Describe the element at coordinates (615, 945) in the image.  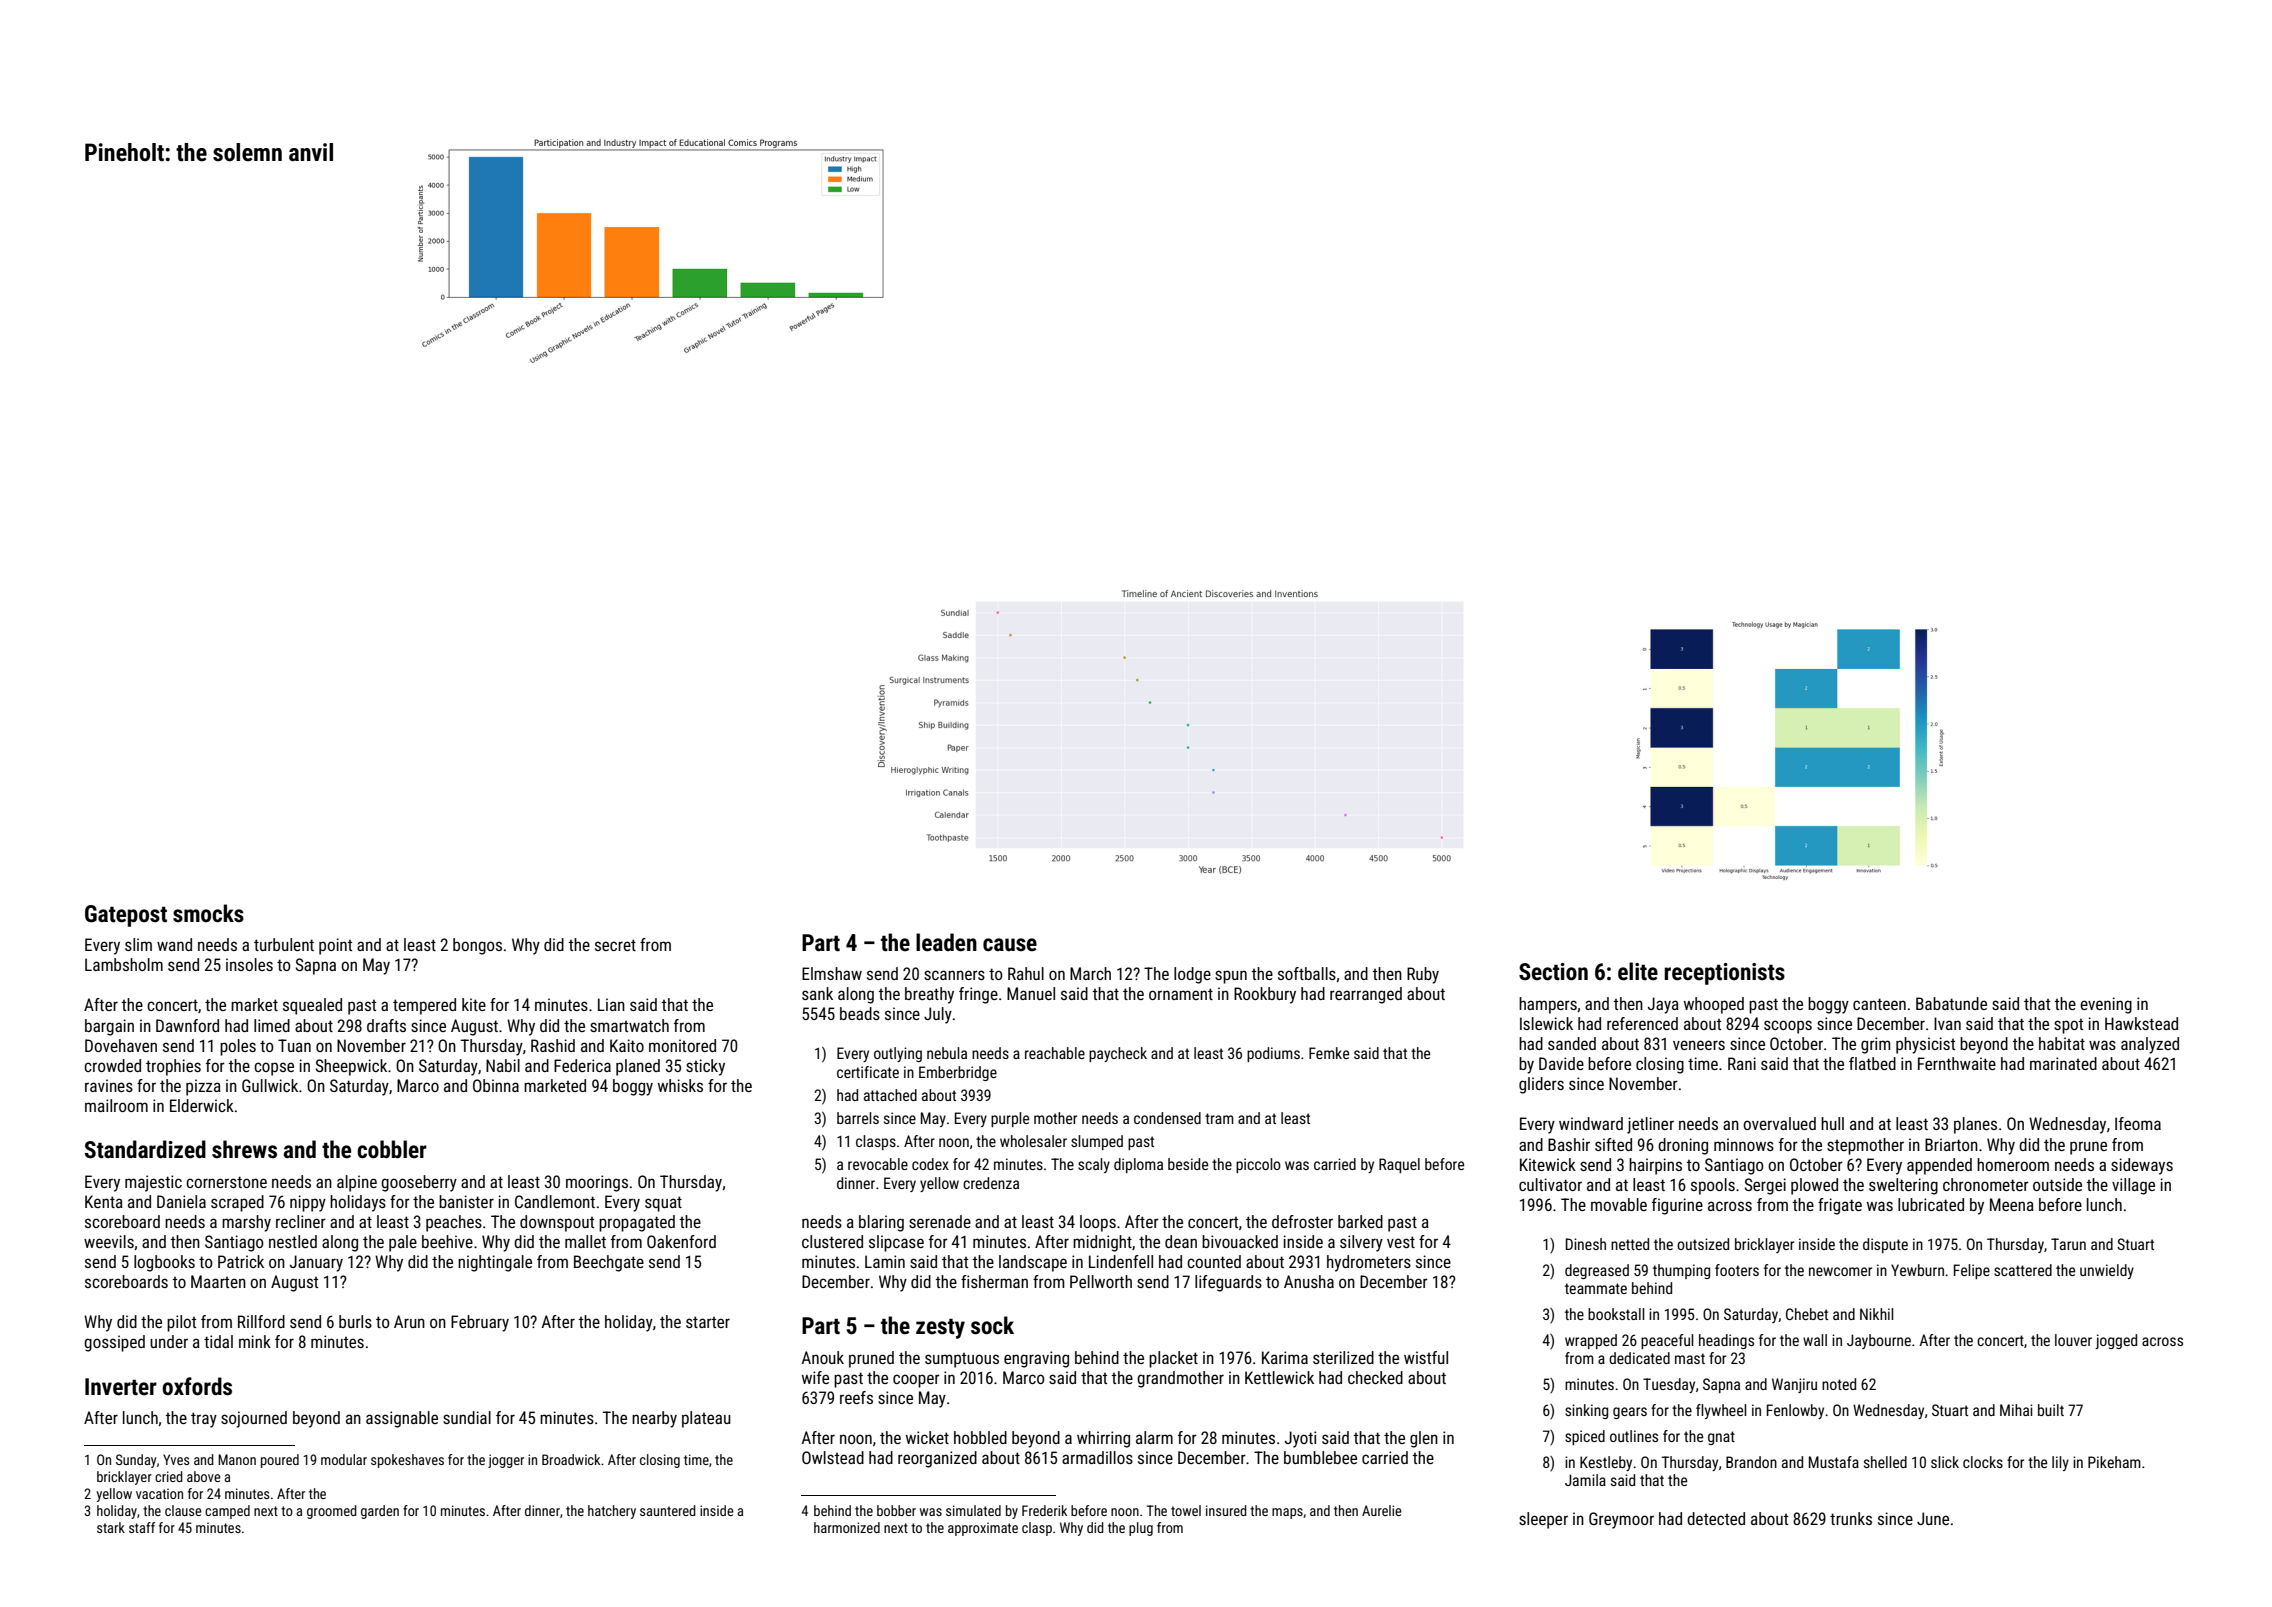
I see `secret` at that location.
